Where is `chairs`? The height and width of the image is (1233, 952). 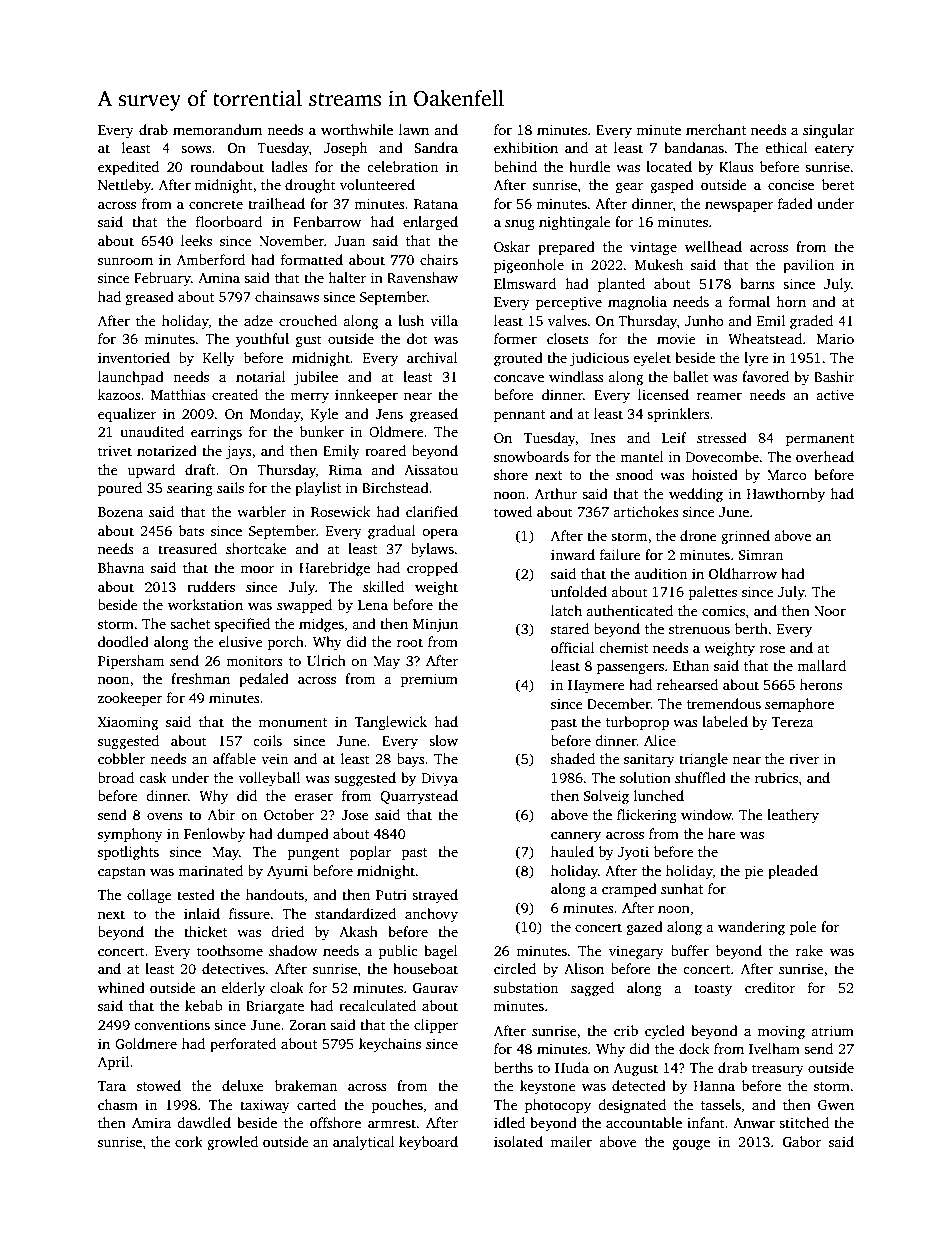
chairs is located at coordinates (439, 259).
